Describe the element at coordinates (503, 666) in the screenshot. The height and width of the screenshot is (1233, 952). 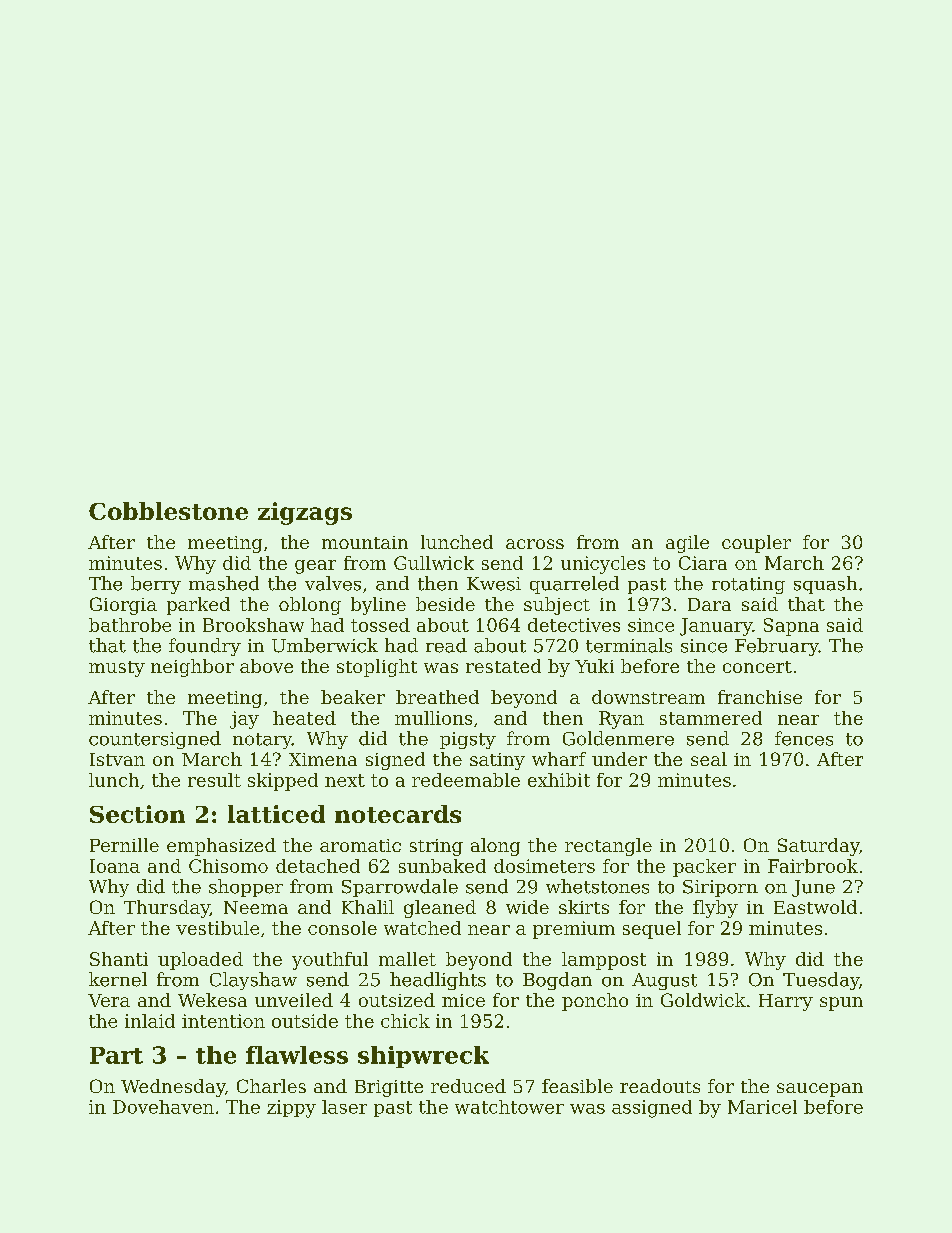
I see `restated` at that location.
